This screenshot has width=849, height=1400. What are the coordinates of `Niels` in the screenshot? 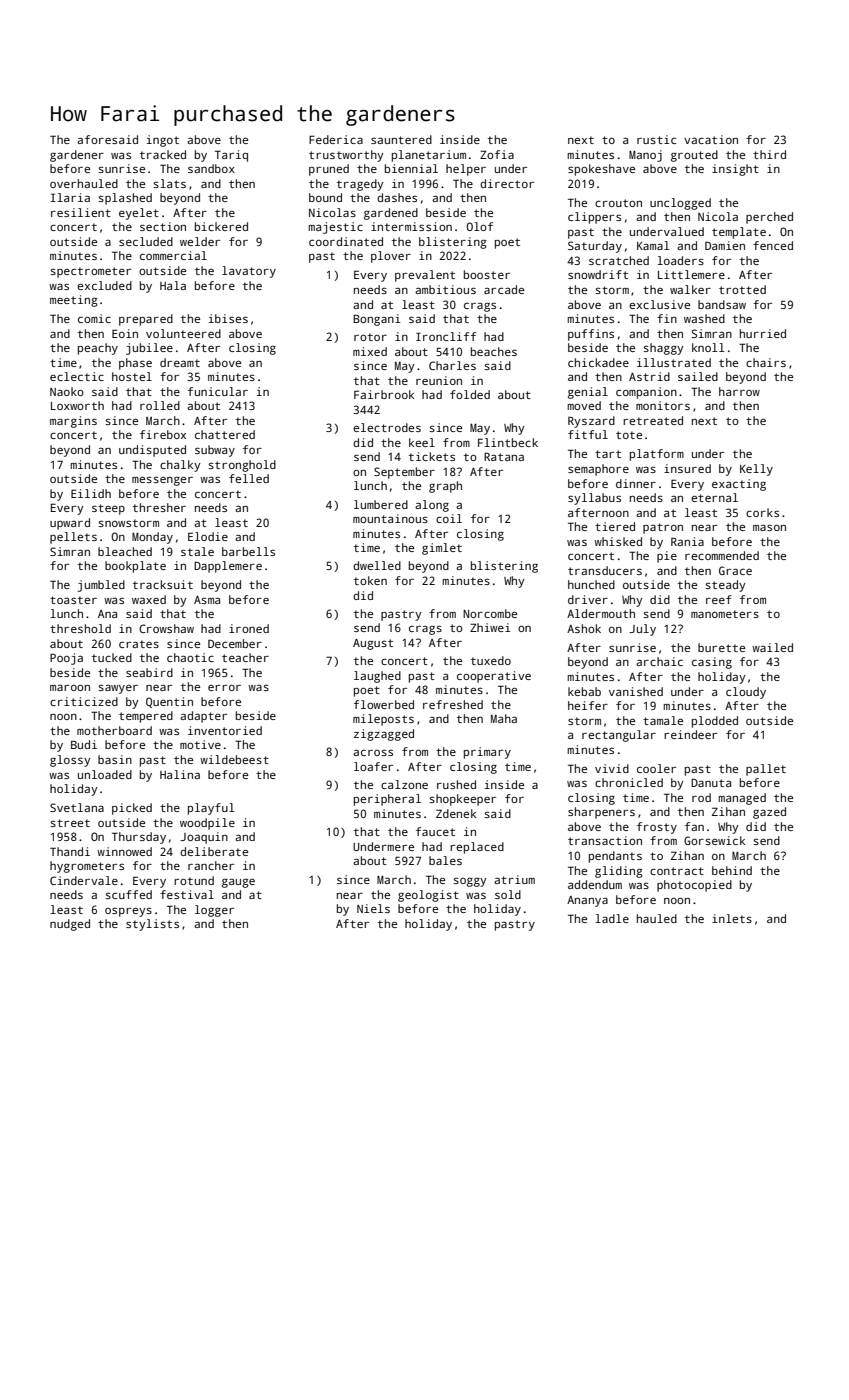 It's located at (373, 908).
